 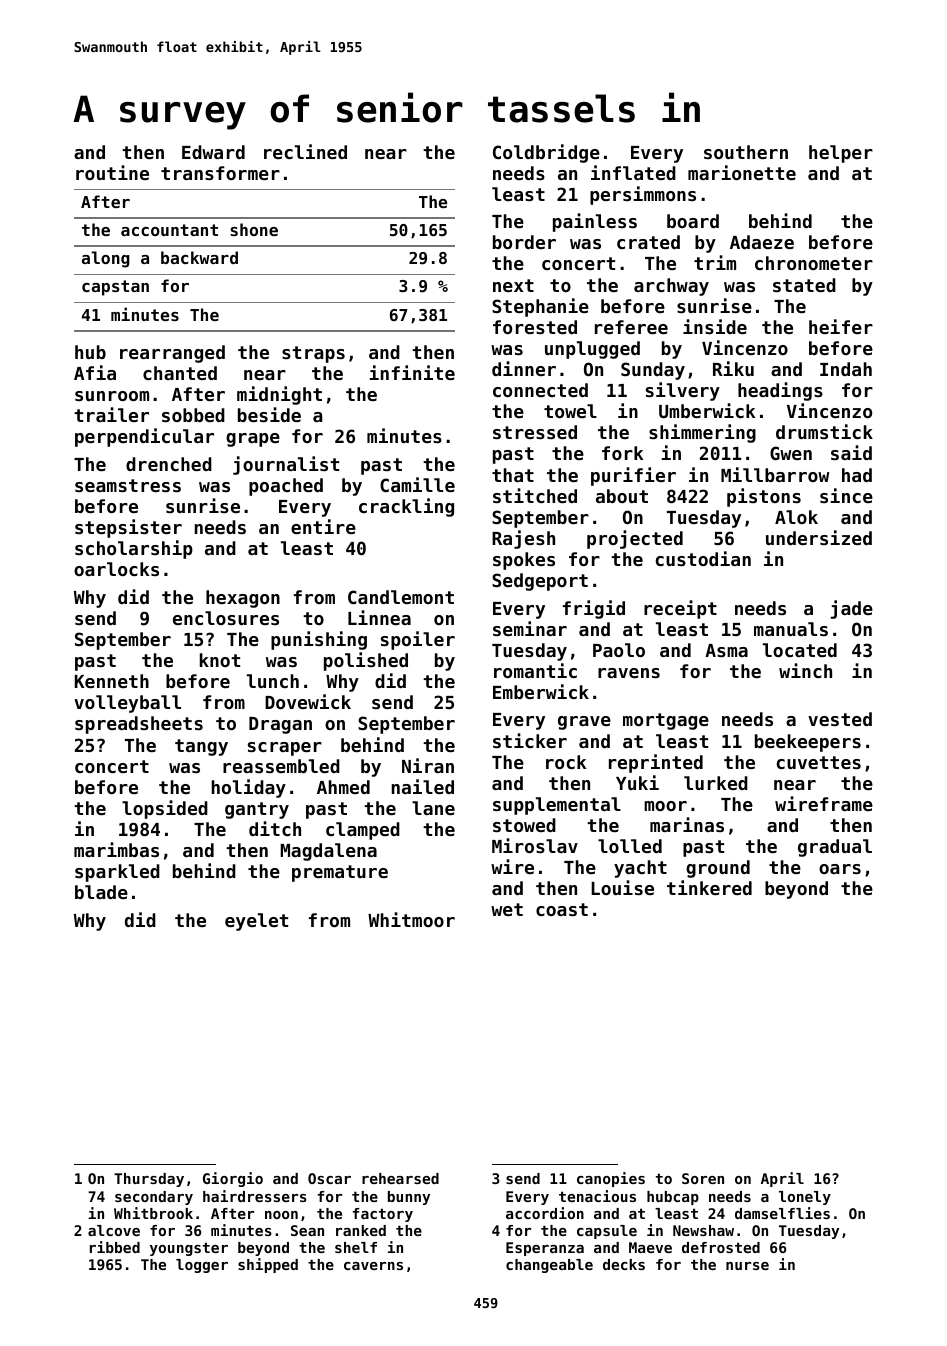 What do you see at coordinates (226, 618) in the screenshot?
I see `enclosures` at bounding box center [226, 618].
